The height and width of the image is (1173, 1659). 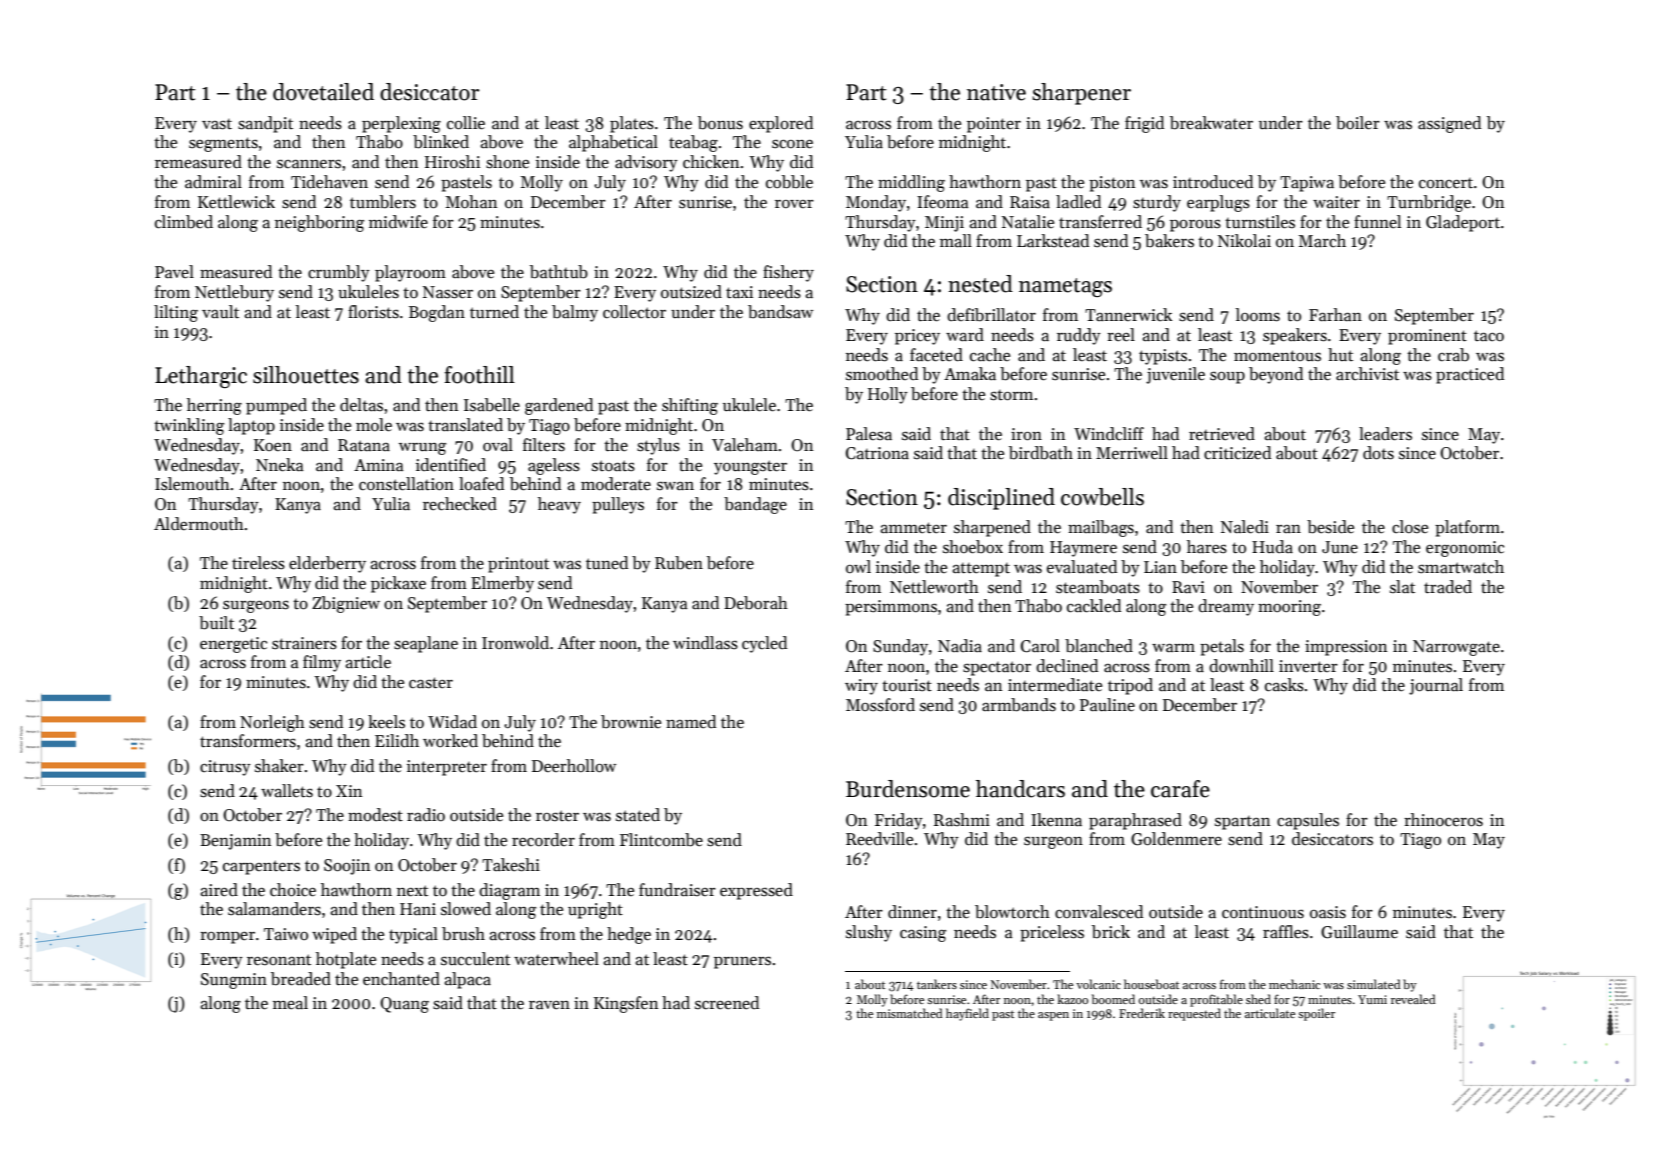 What do you see at coordinates (236, 202) in the image?
I see `Kettlewick` at bounding box center [236, 202].
